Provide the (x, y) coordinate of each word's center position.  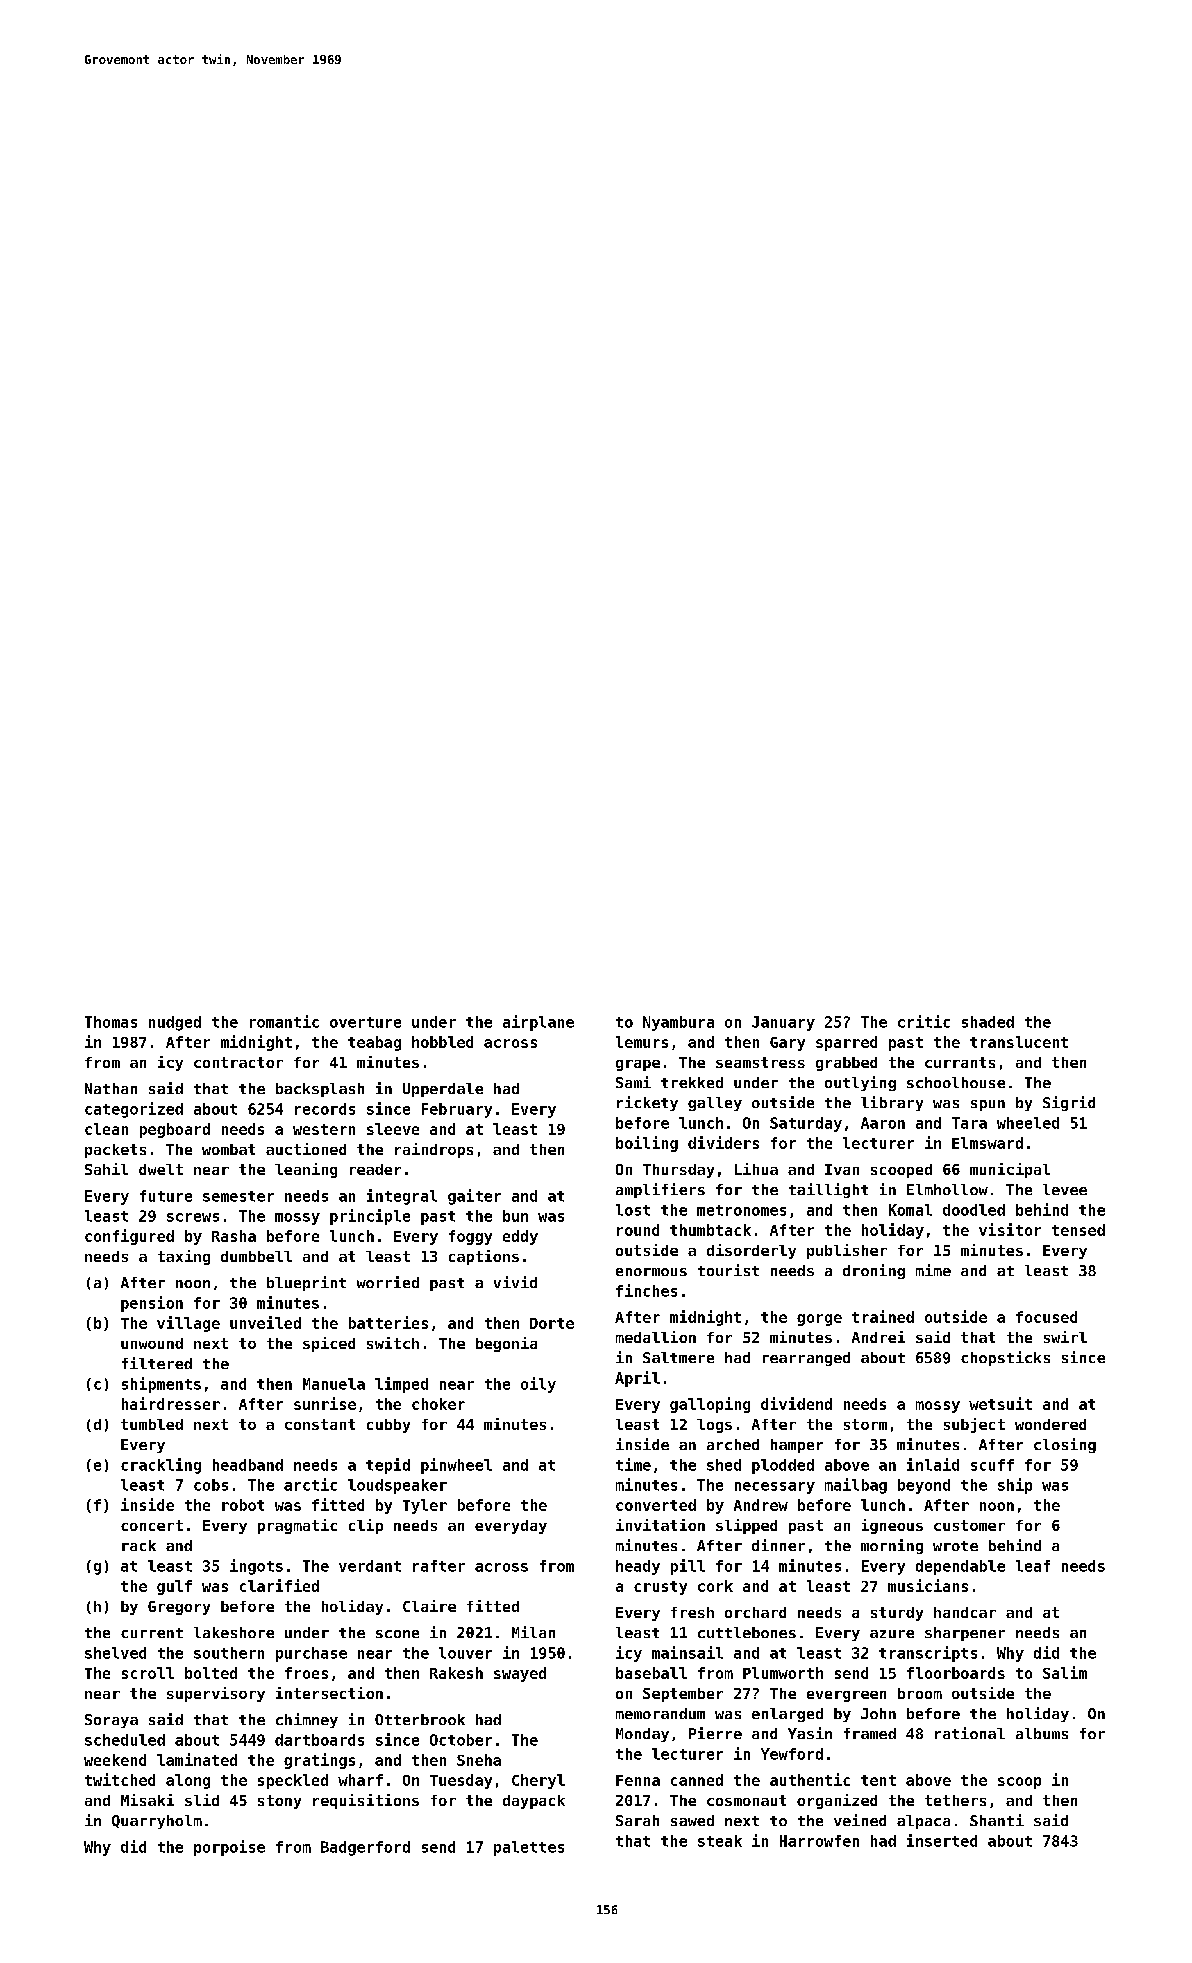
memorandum (660, 1713)
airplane (538, 1023)
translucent (1019, 1042)
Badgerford (365, 1848)
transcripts (928, 1654)
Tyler (425, 1506)
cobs (211, 1485)
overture (365, 1022)
